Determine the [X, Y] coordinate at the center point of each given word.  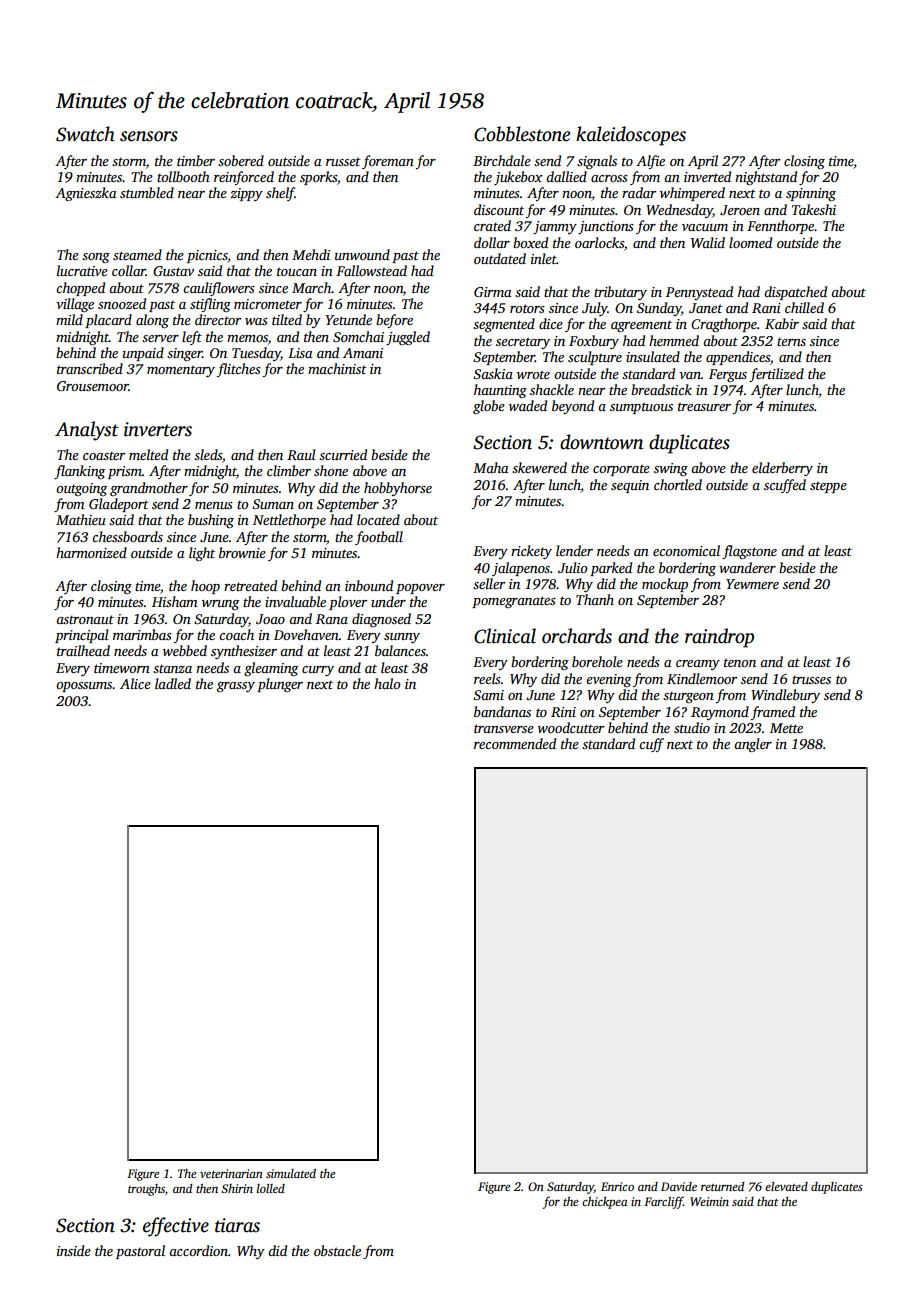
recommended [515, 743]
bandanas [502, 711]
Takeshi [814, 209]
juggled [408, 338]
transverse [504, 728]
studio [692, 727]
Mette [786, 728]
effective [176, 1227]
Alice [135, 683]
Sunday [659, 309]
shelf [280, 194]
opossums [84, 687]
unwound [362, 254]
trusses [811, 679]
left [192, 338]
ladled [173, 683]
